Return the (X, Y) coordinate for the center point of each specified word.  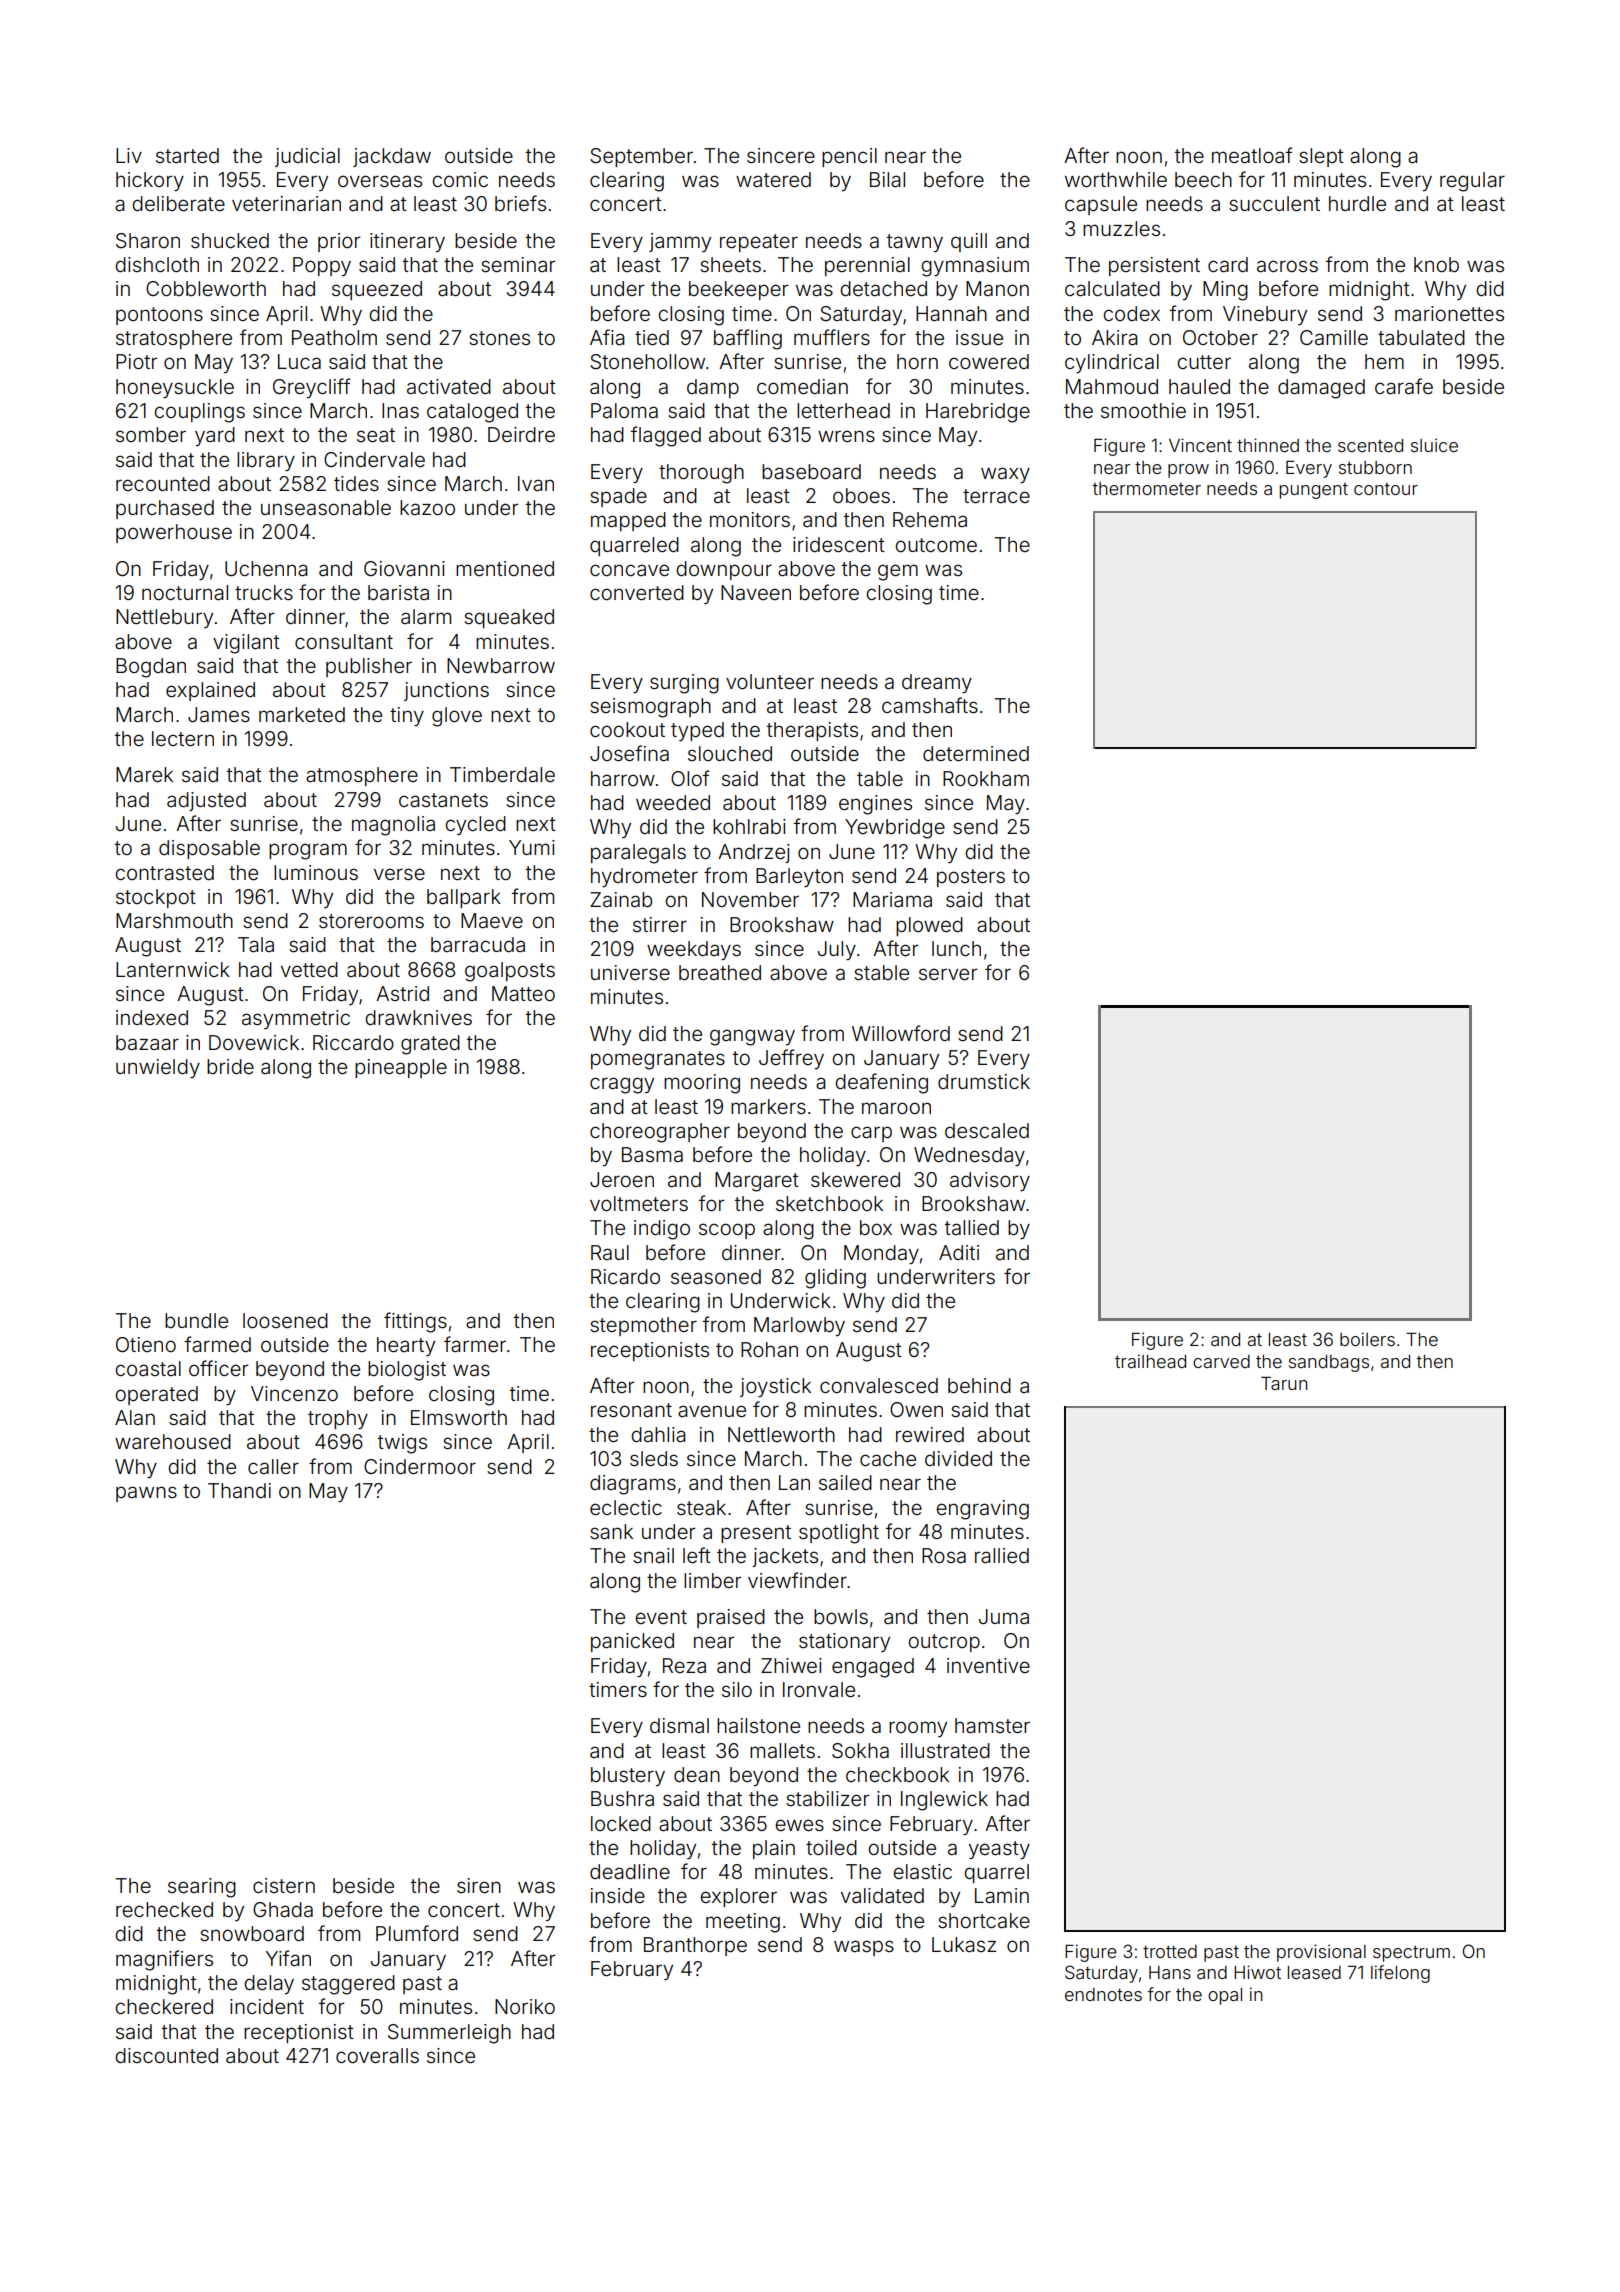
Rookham (986, 778)
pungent (1314, 491)
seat (376, 435)
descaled (987, 1130)
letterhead (843, 410)
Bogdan (151, 668)
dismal (679, 1725)
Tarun (1284, 1383)
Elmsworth (459, 1417)
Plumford (417, 1933)
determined (976, 753)
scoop (727, 1231)
